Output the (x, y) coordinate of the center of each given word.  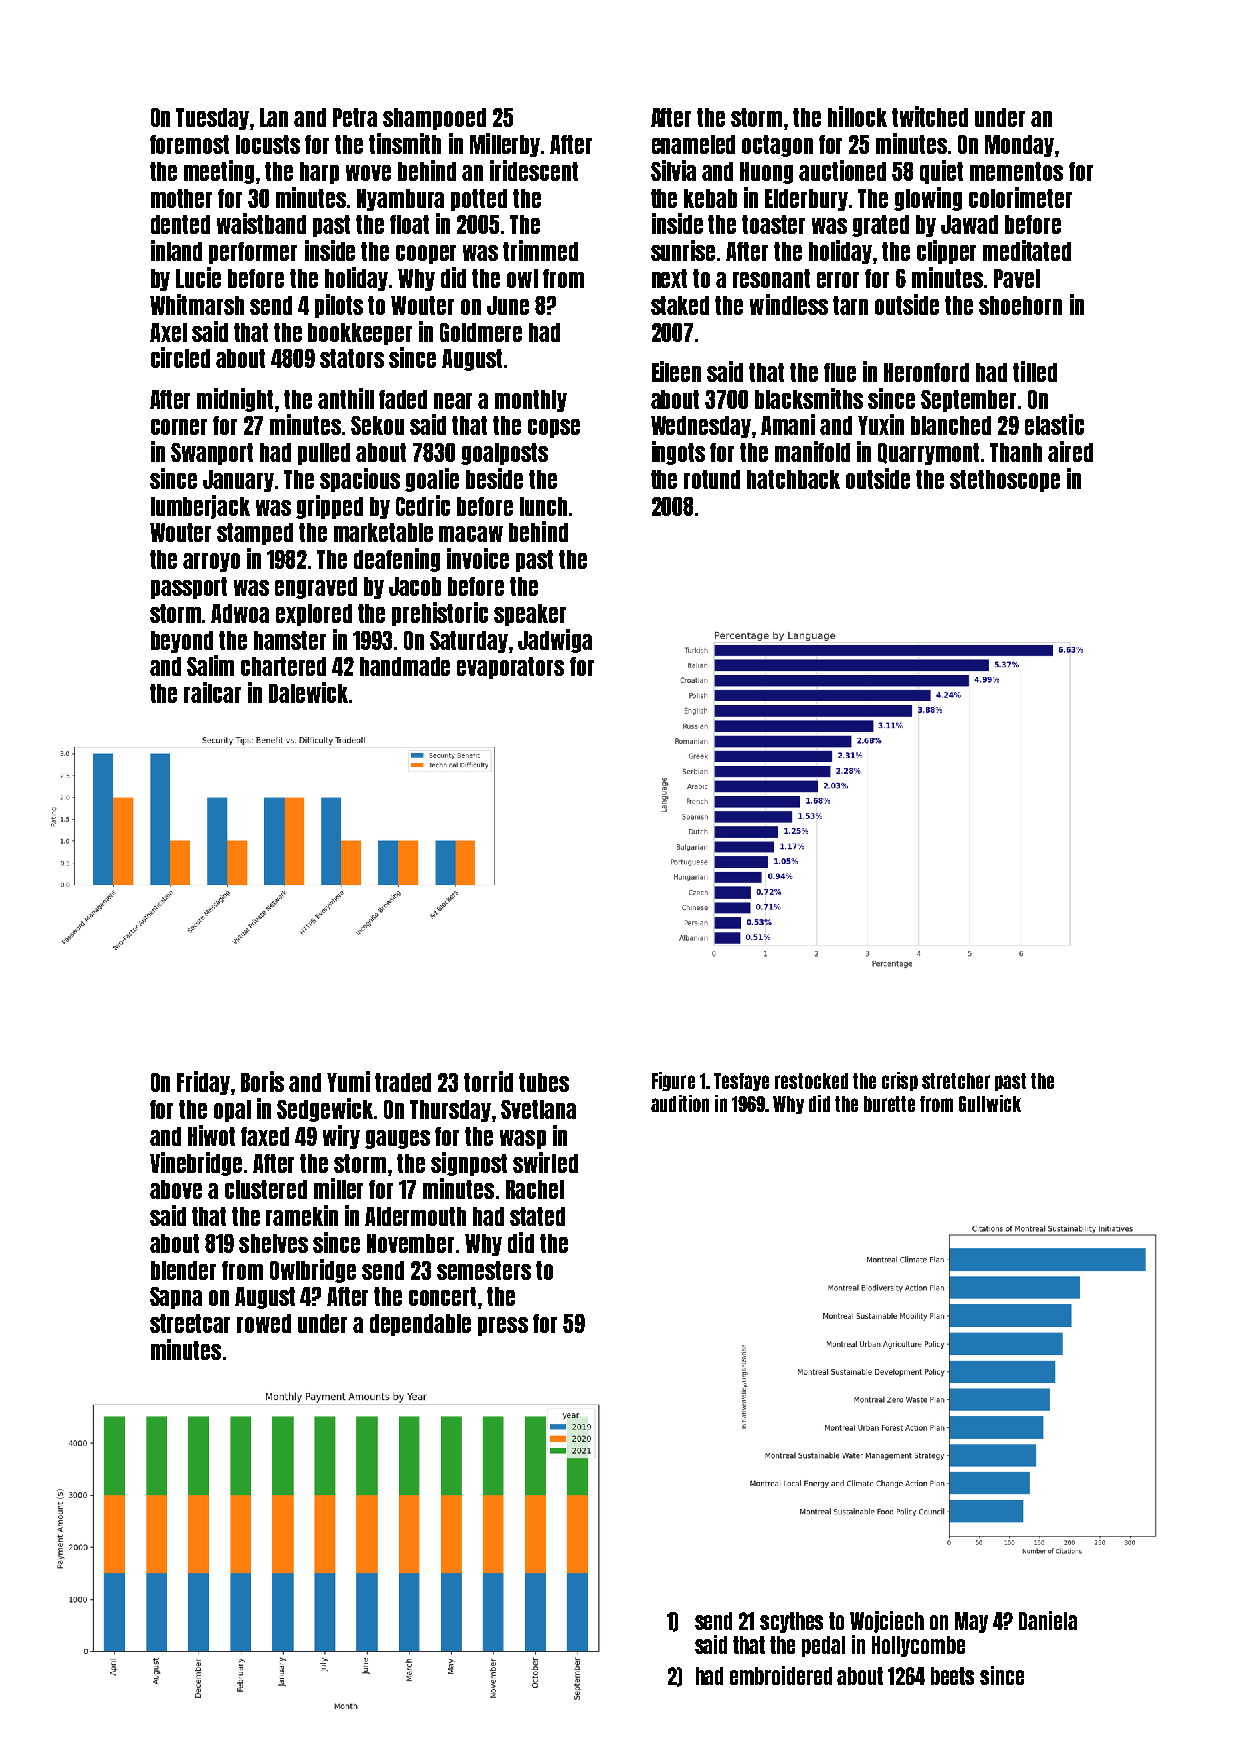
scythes (791, 1622)
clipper (946, 252)
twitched (930, 116)
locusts (268, 144)
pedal (823, 1646)
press (503, 1326)
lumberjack (200, 507)
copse (554, 428)
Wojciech (887, 1622)
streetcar (190, 1323)
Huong (766, 173)
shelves (273, 1243)
